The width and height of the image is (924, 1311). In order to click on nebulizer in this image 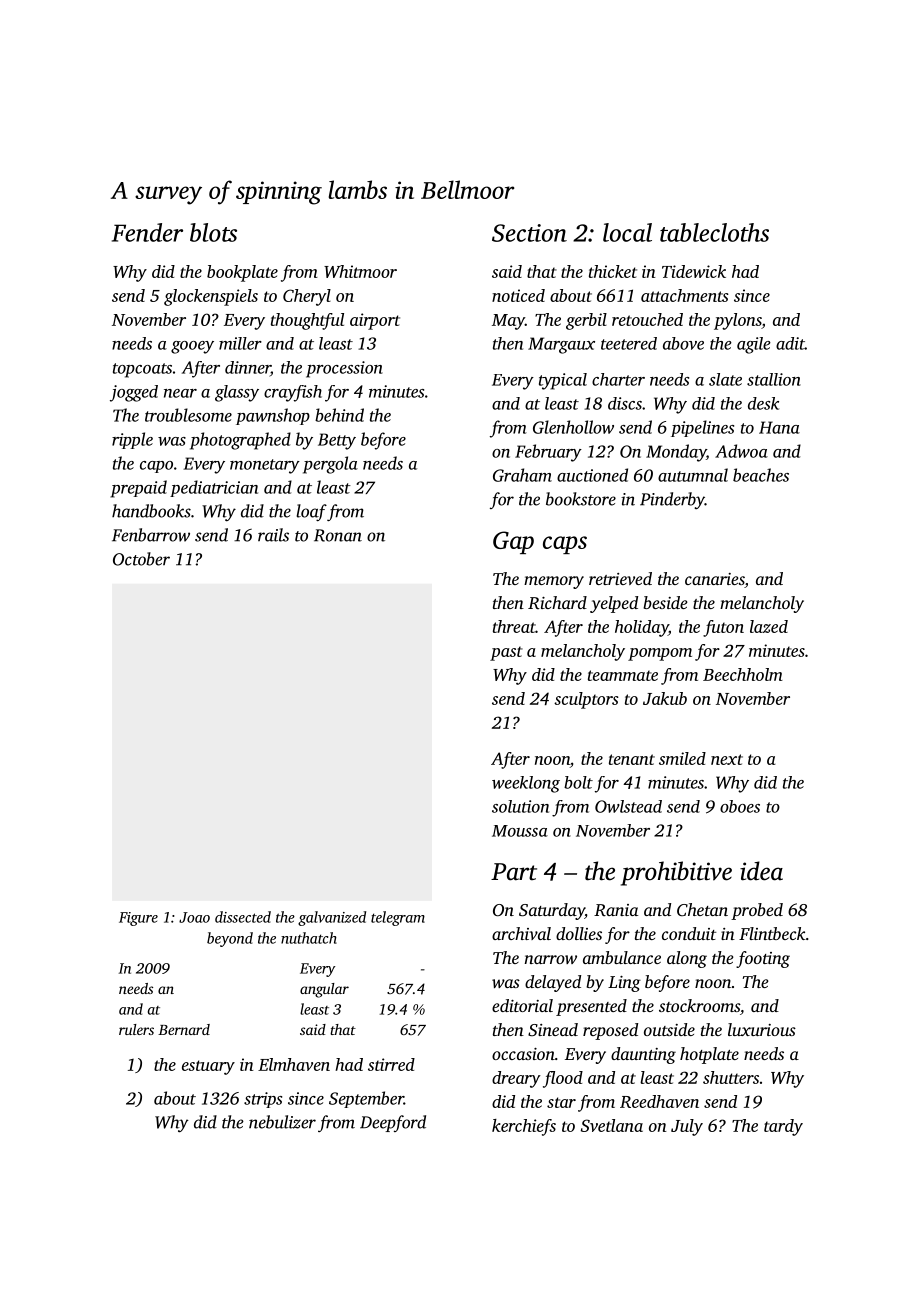, I will do `click(282, 1122)`.
